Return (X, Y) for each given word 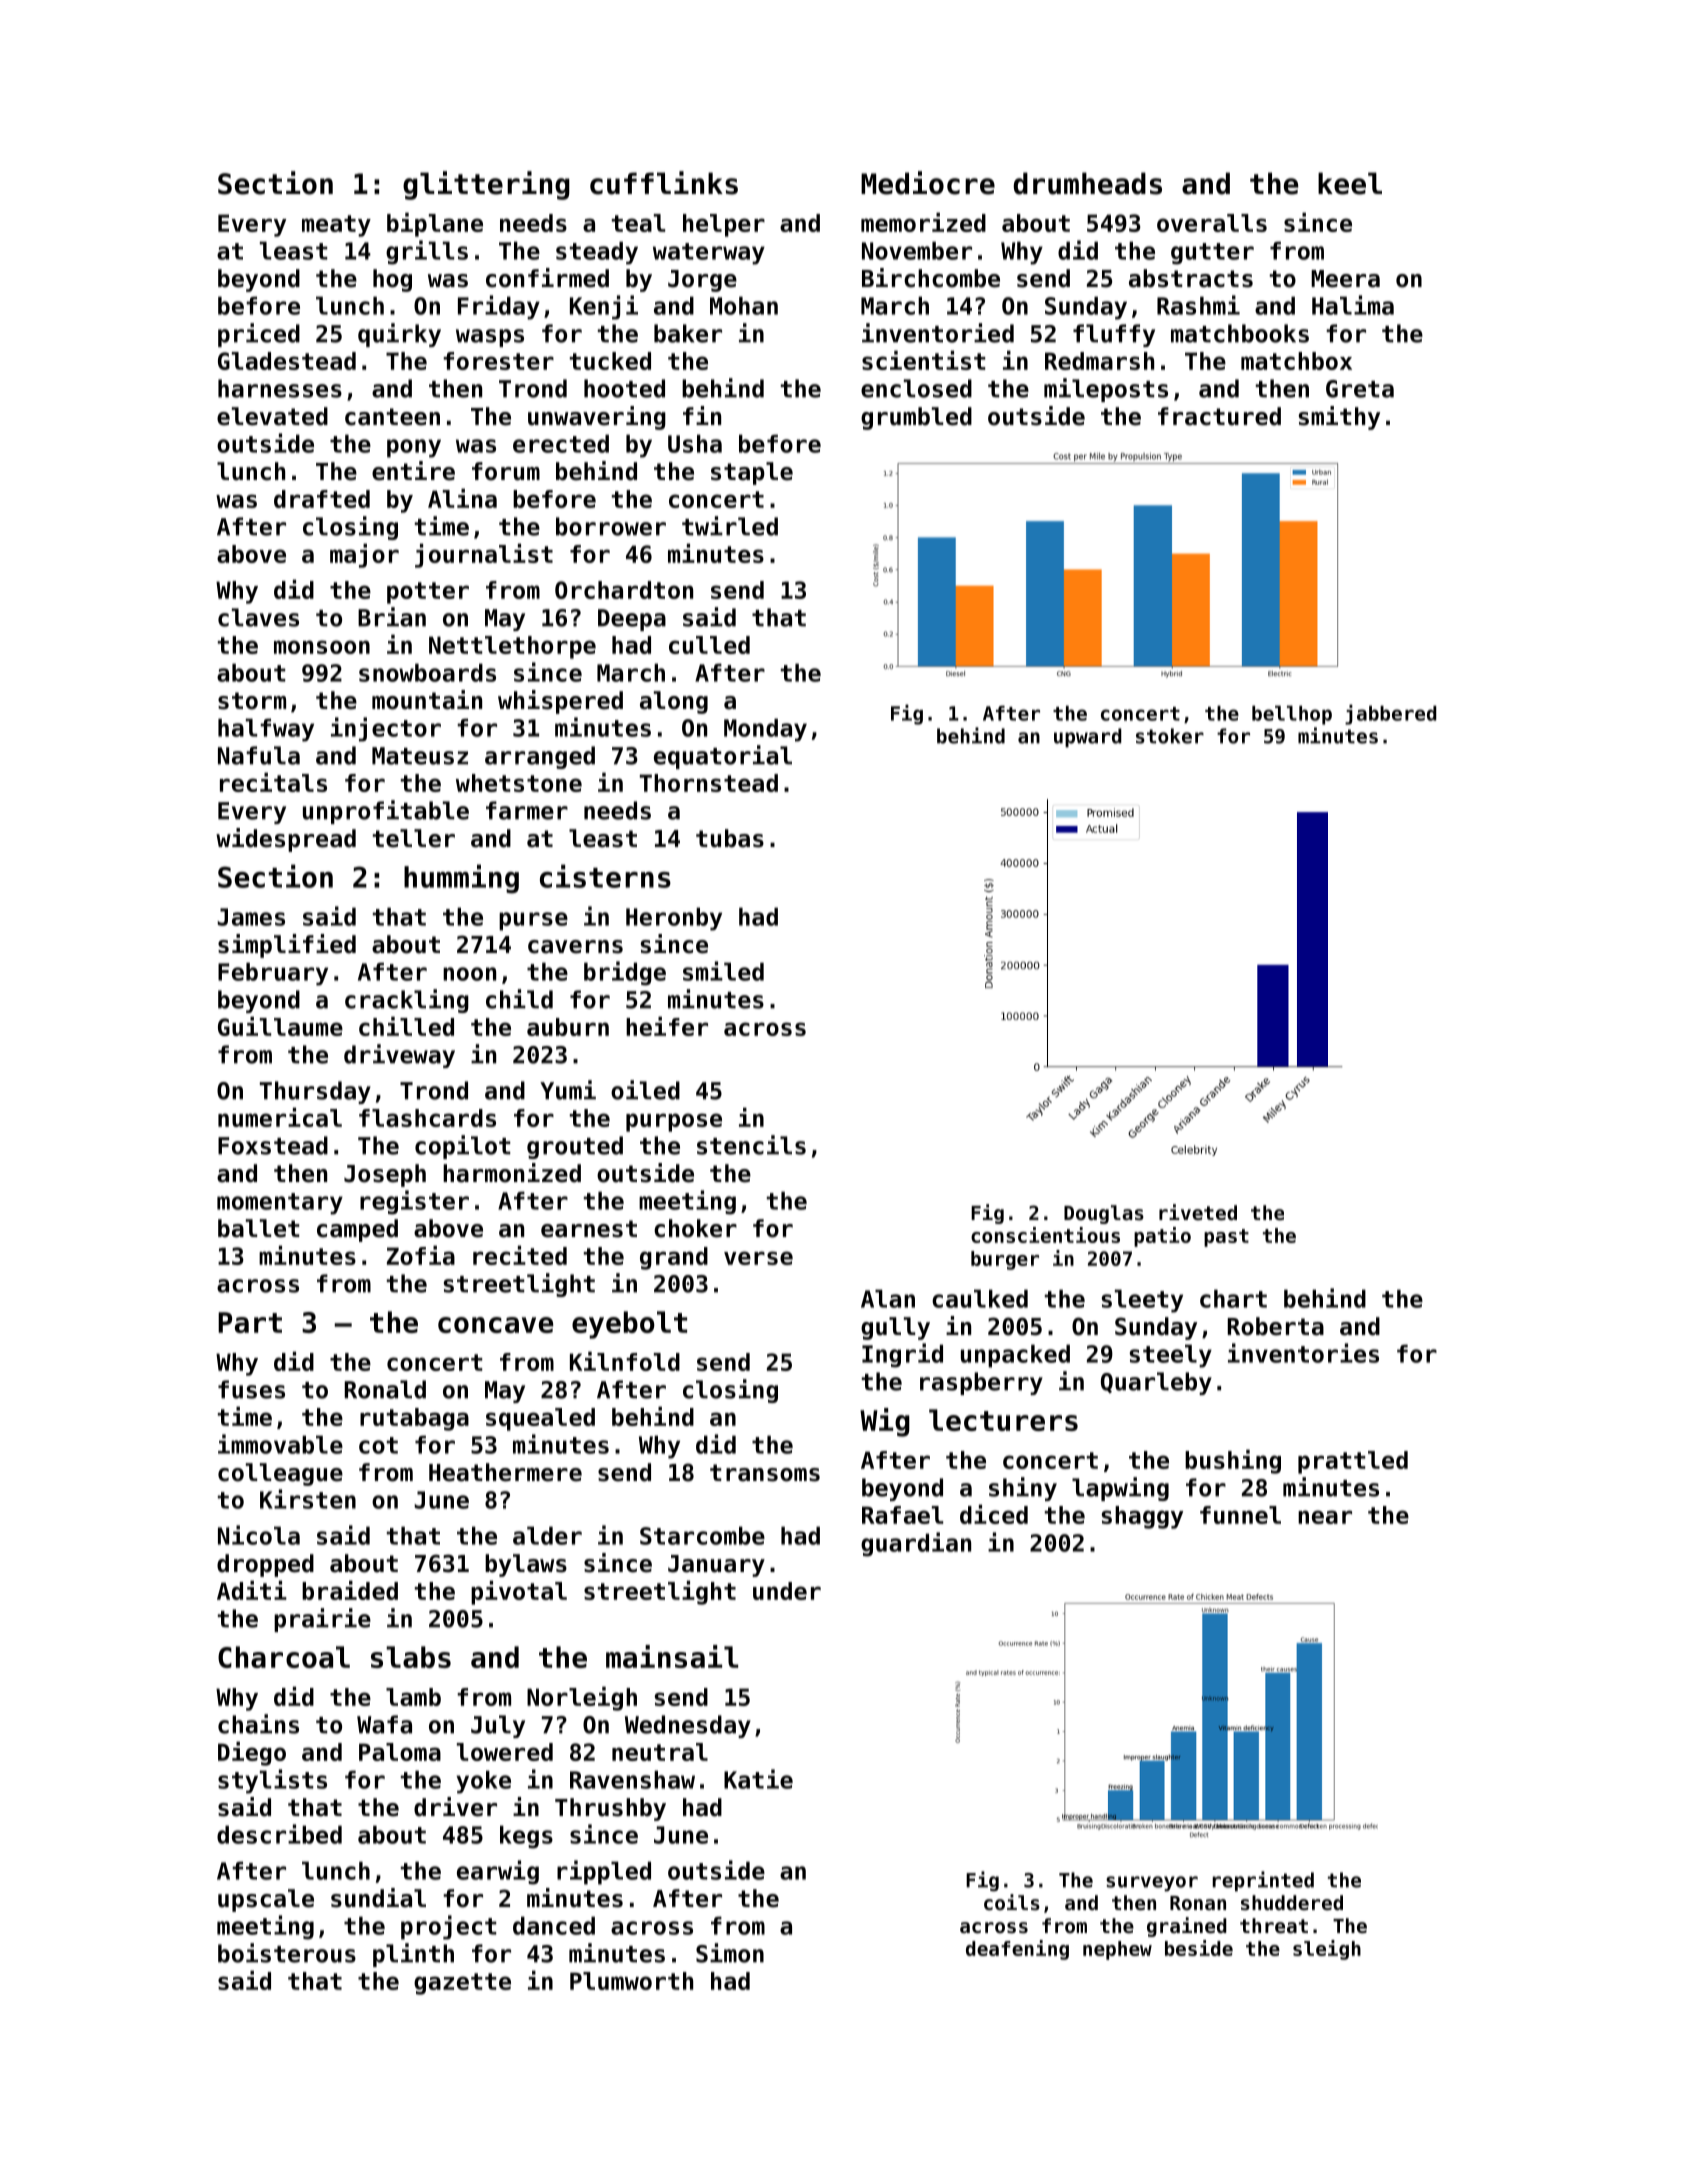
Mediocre (928, 183)
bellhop (1292, 715)
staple (752, 473)
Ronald (385, 1389)
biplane (435, 224)
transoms (765, 1473)
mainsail (672, 1656)
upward (1088, 738)
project (449, 1927)
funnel (1240, 1515)
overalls (1212, 223)
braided (350, 1590)
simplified (287, 946)
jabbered (1391, 714)
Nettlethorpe (512, 647)
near (1325, 1517)
